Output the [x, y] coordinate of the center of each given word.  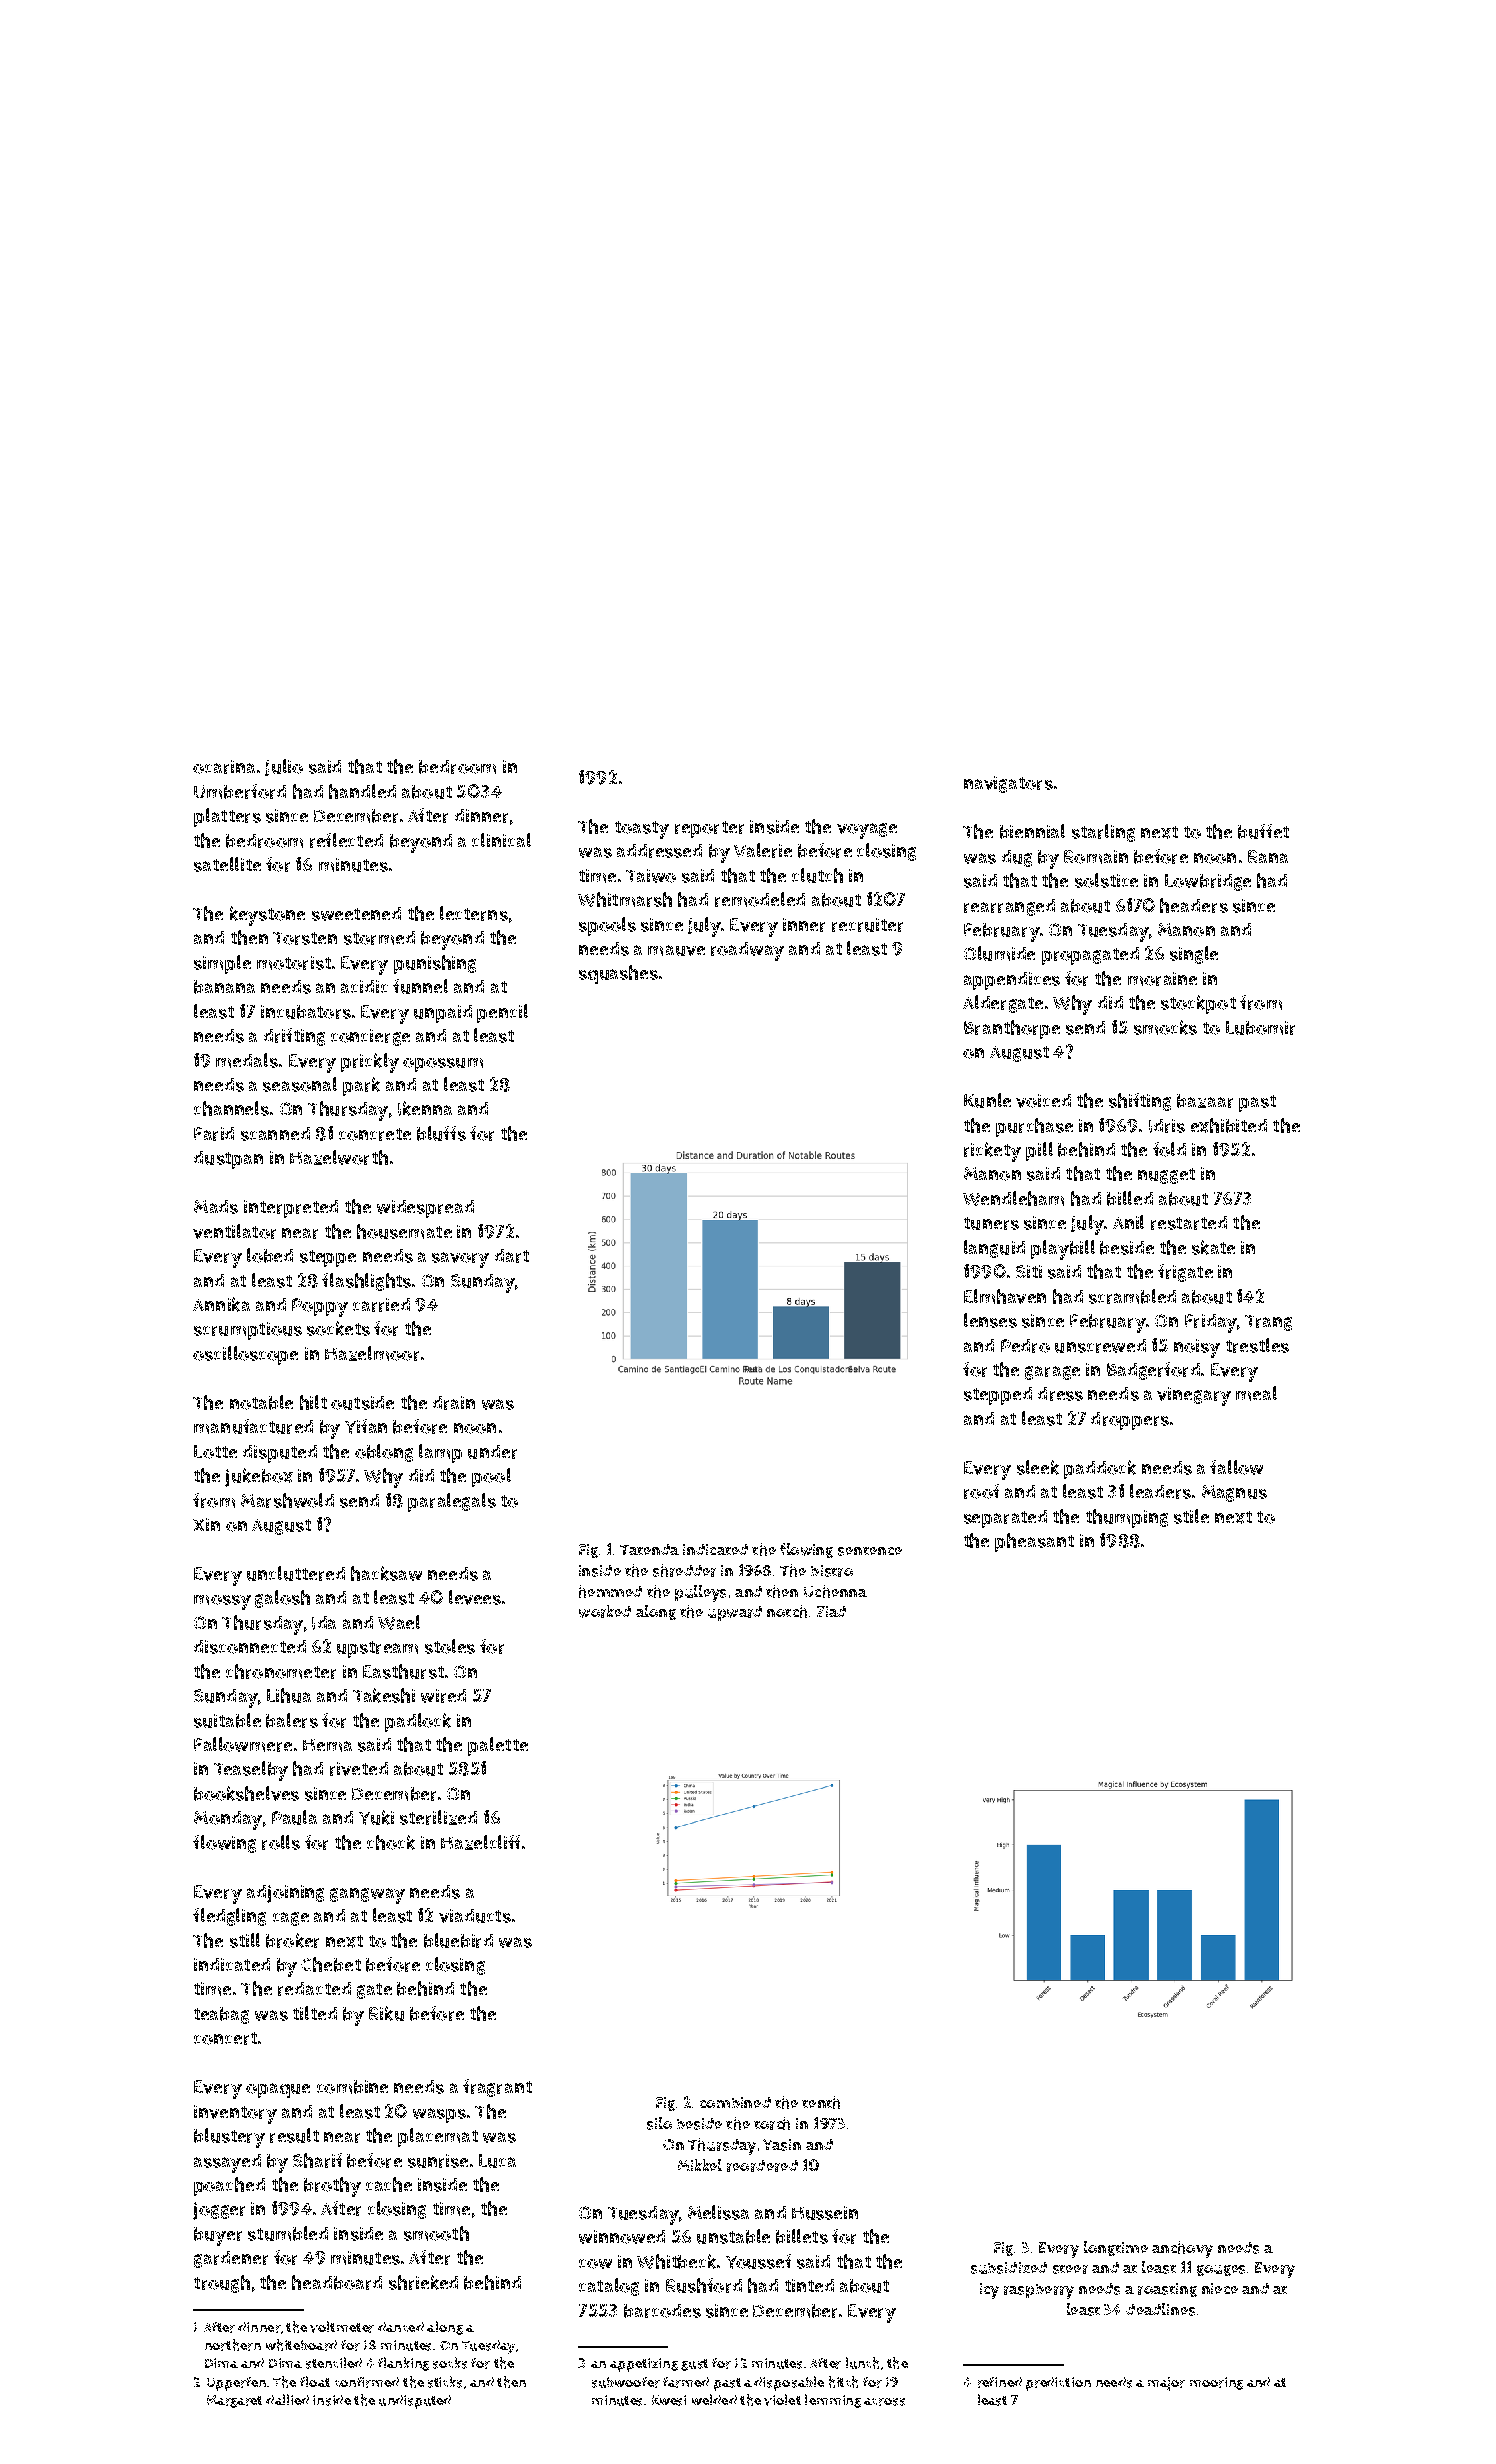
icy [989, 2291]
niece [1220, 2288]
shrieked [423, 2282]
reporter [709, 829]
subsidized [1009, 2268]
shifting [1140, 1102]
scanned [275, 1134]
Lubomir [1260, 1028]
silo [659, 2123]
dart [512, 1256]
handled [362, 791]
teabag [221, 2015]
